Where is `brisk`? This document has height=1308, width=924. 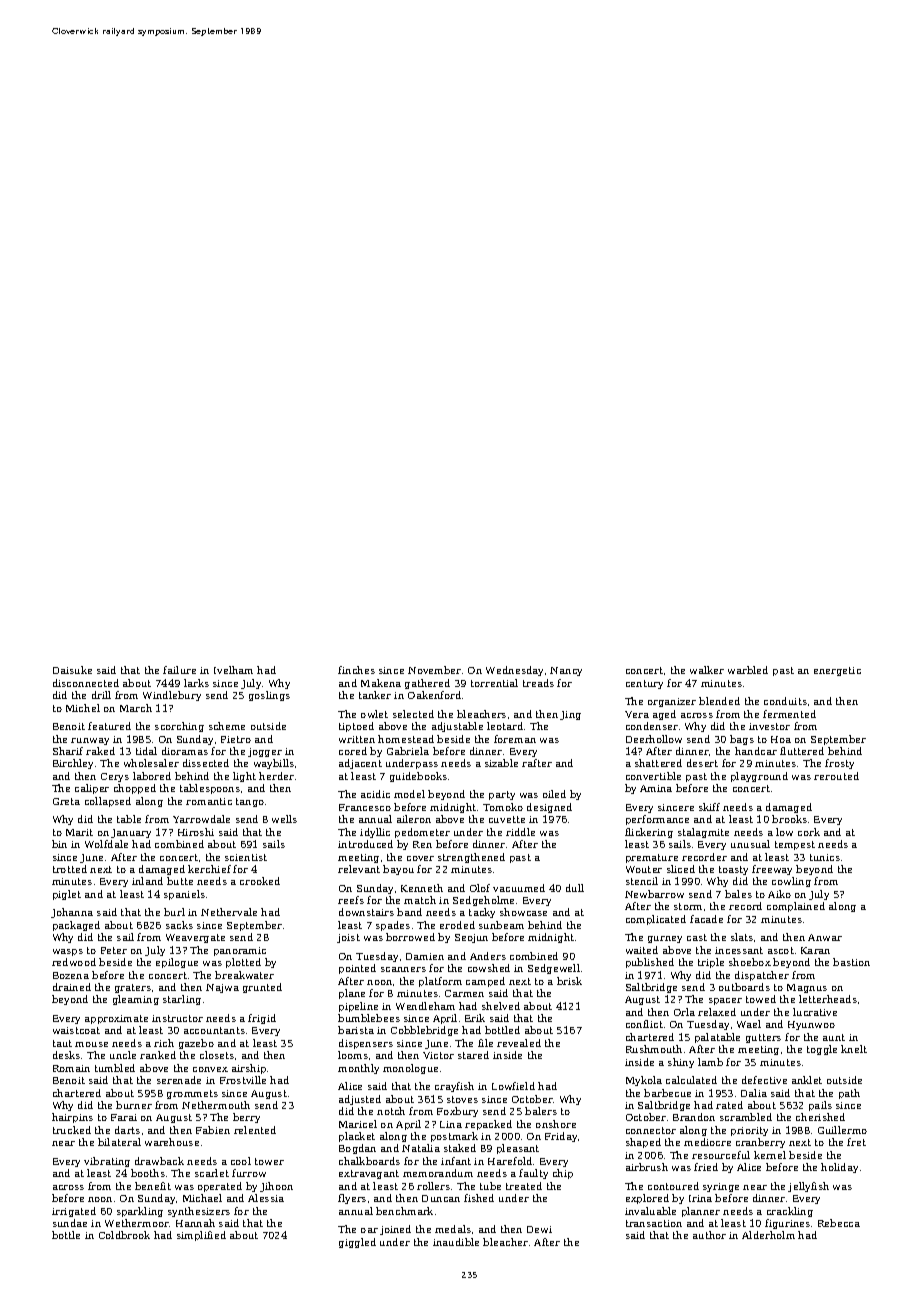 brisk is located at coordinates (569, 981).
